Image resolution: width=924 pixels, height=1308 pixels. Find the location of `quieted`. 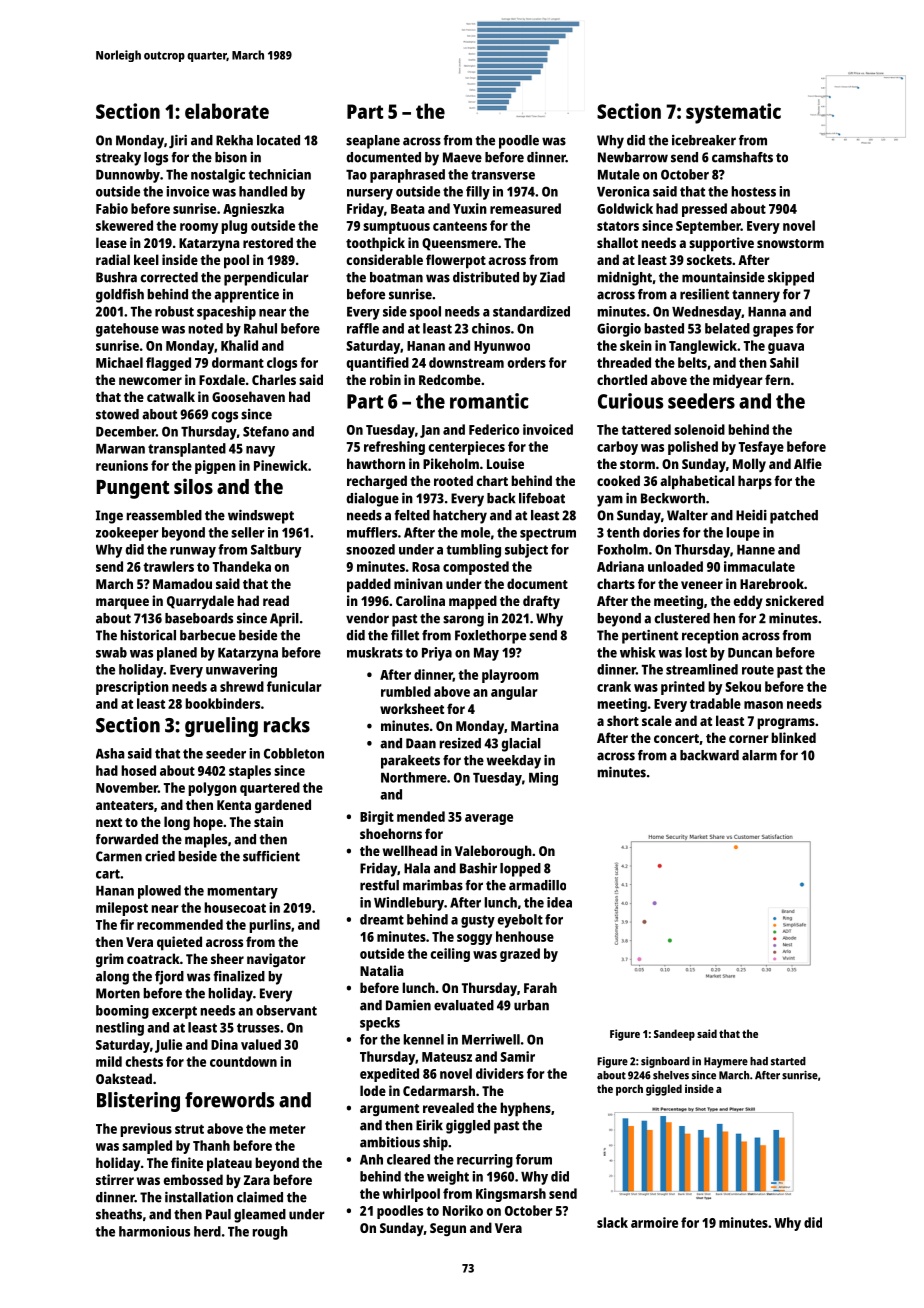

quieted is located at coordinates (179, 943).
